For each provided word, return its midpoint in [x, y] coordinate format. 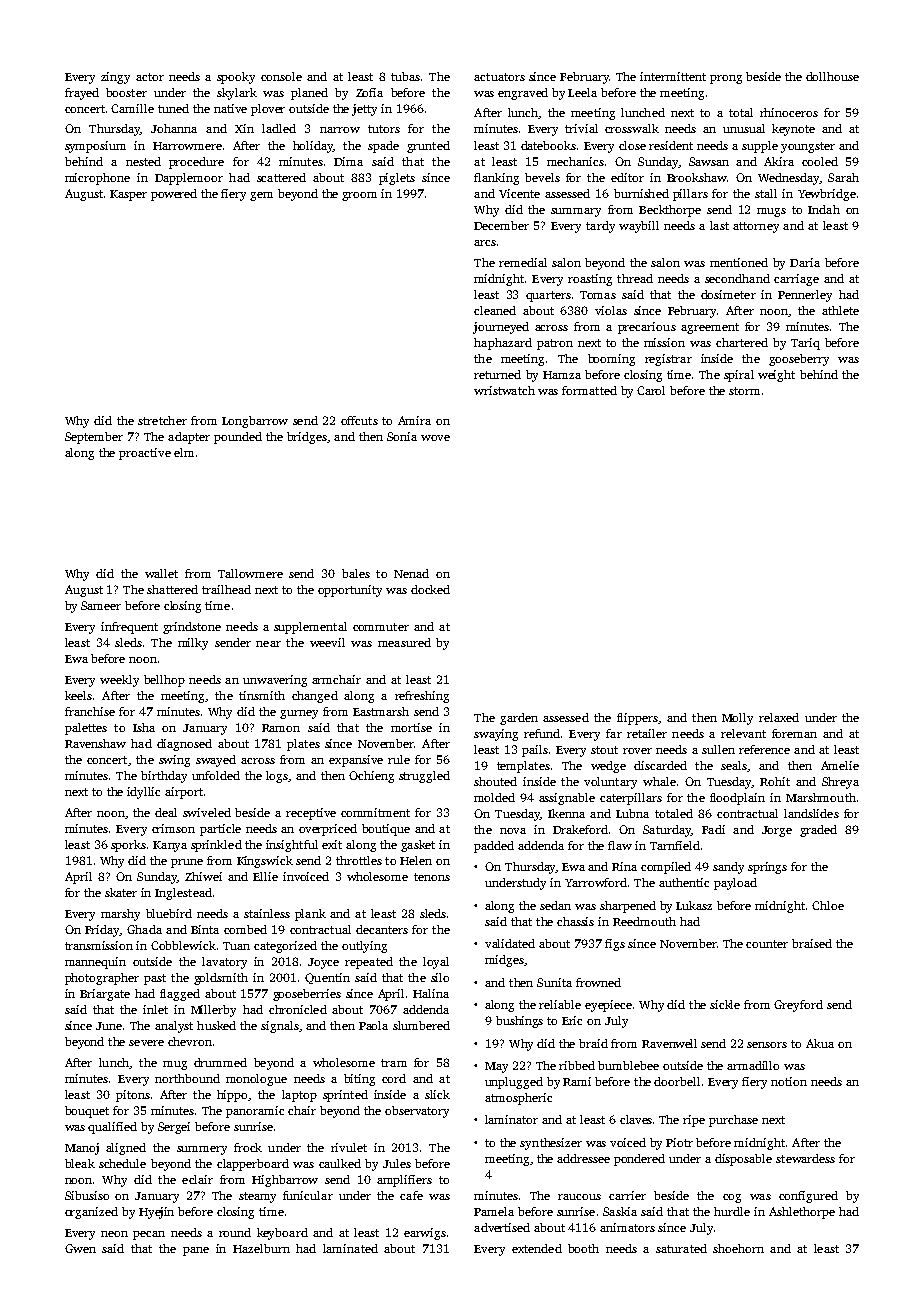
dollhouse [832, 76]
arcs [485, 243]
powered [174, 195]
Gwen [80, 1248]
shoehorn [738, 1248]
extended [537, 1248]
